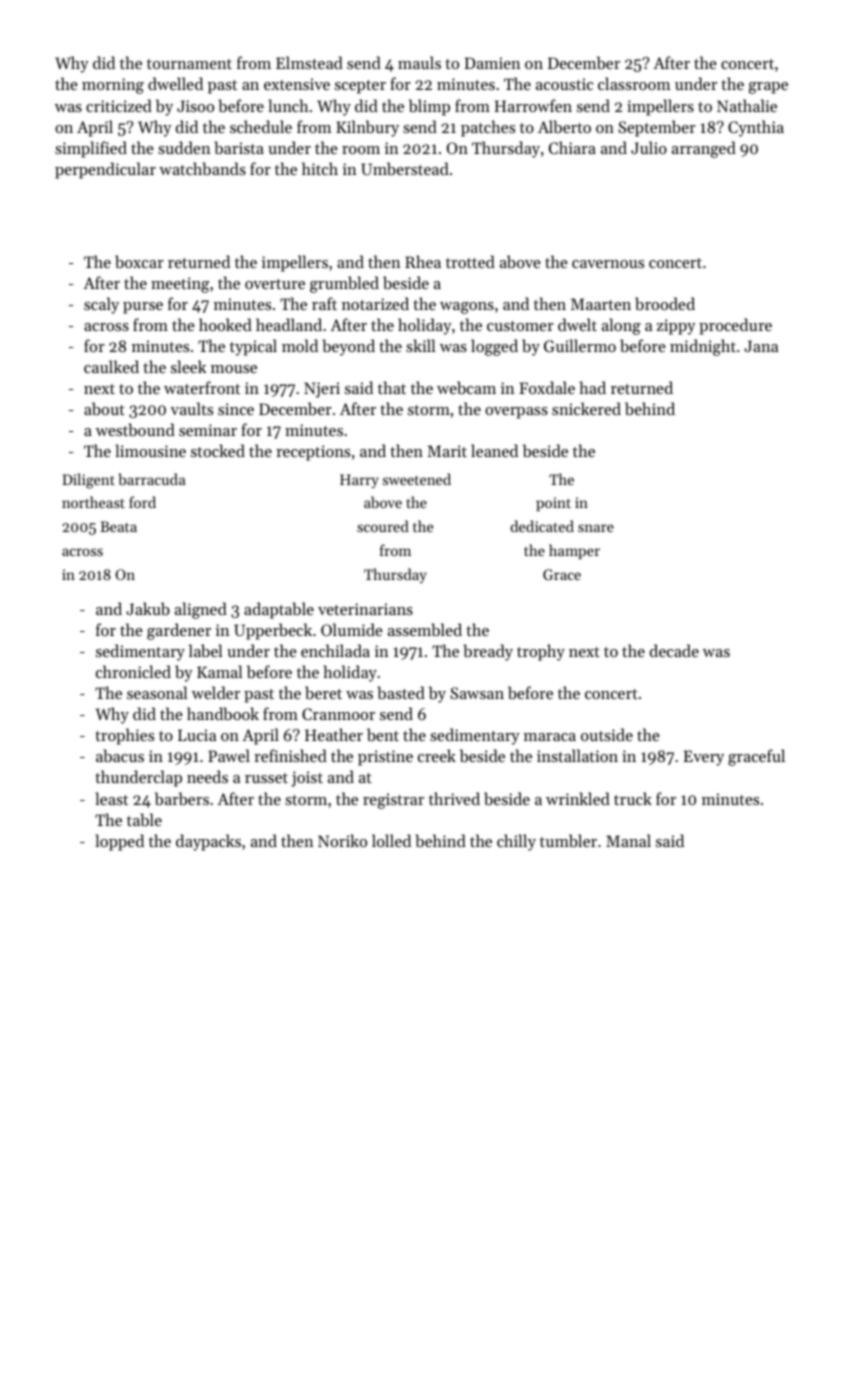 Image resolution: width=849 pixels, height=1400 pixels. Describe the element at coordinates (419, 62) in the page. I see `mauls` at that location.
